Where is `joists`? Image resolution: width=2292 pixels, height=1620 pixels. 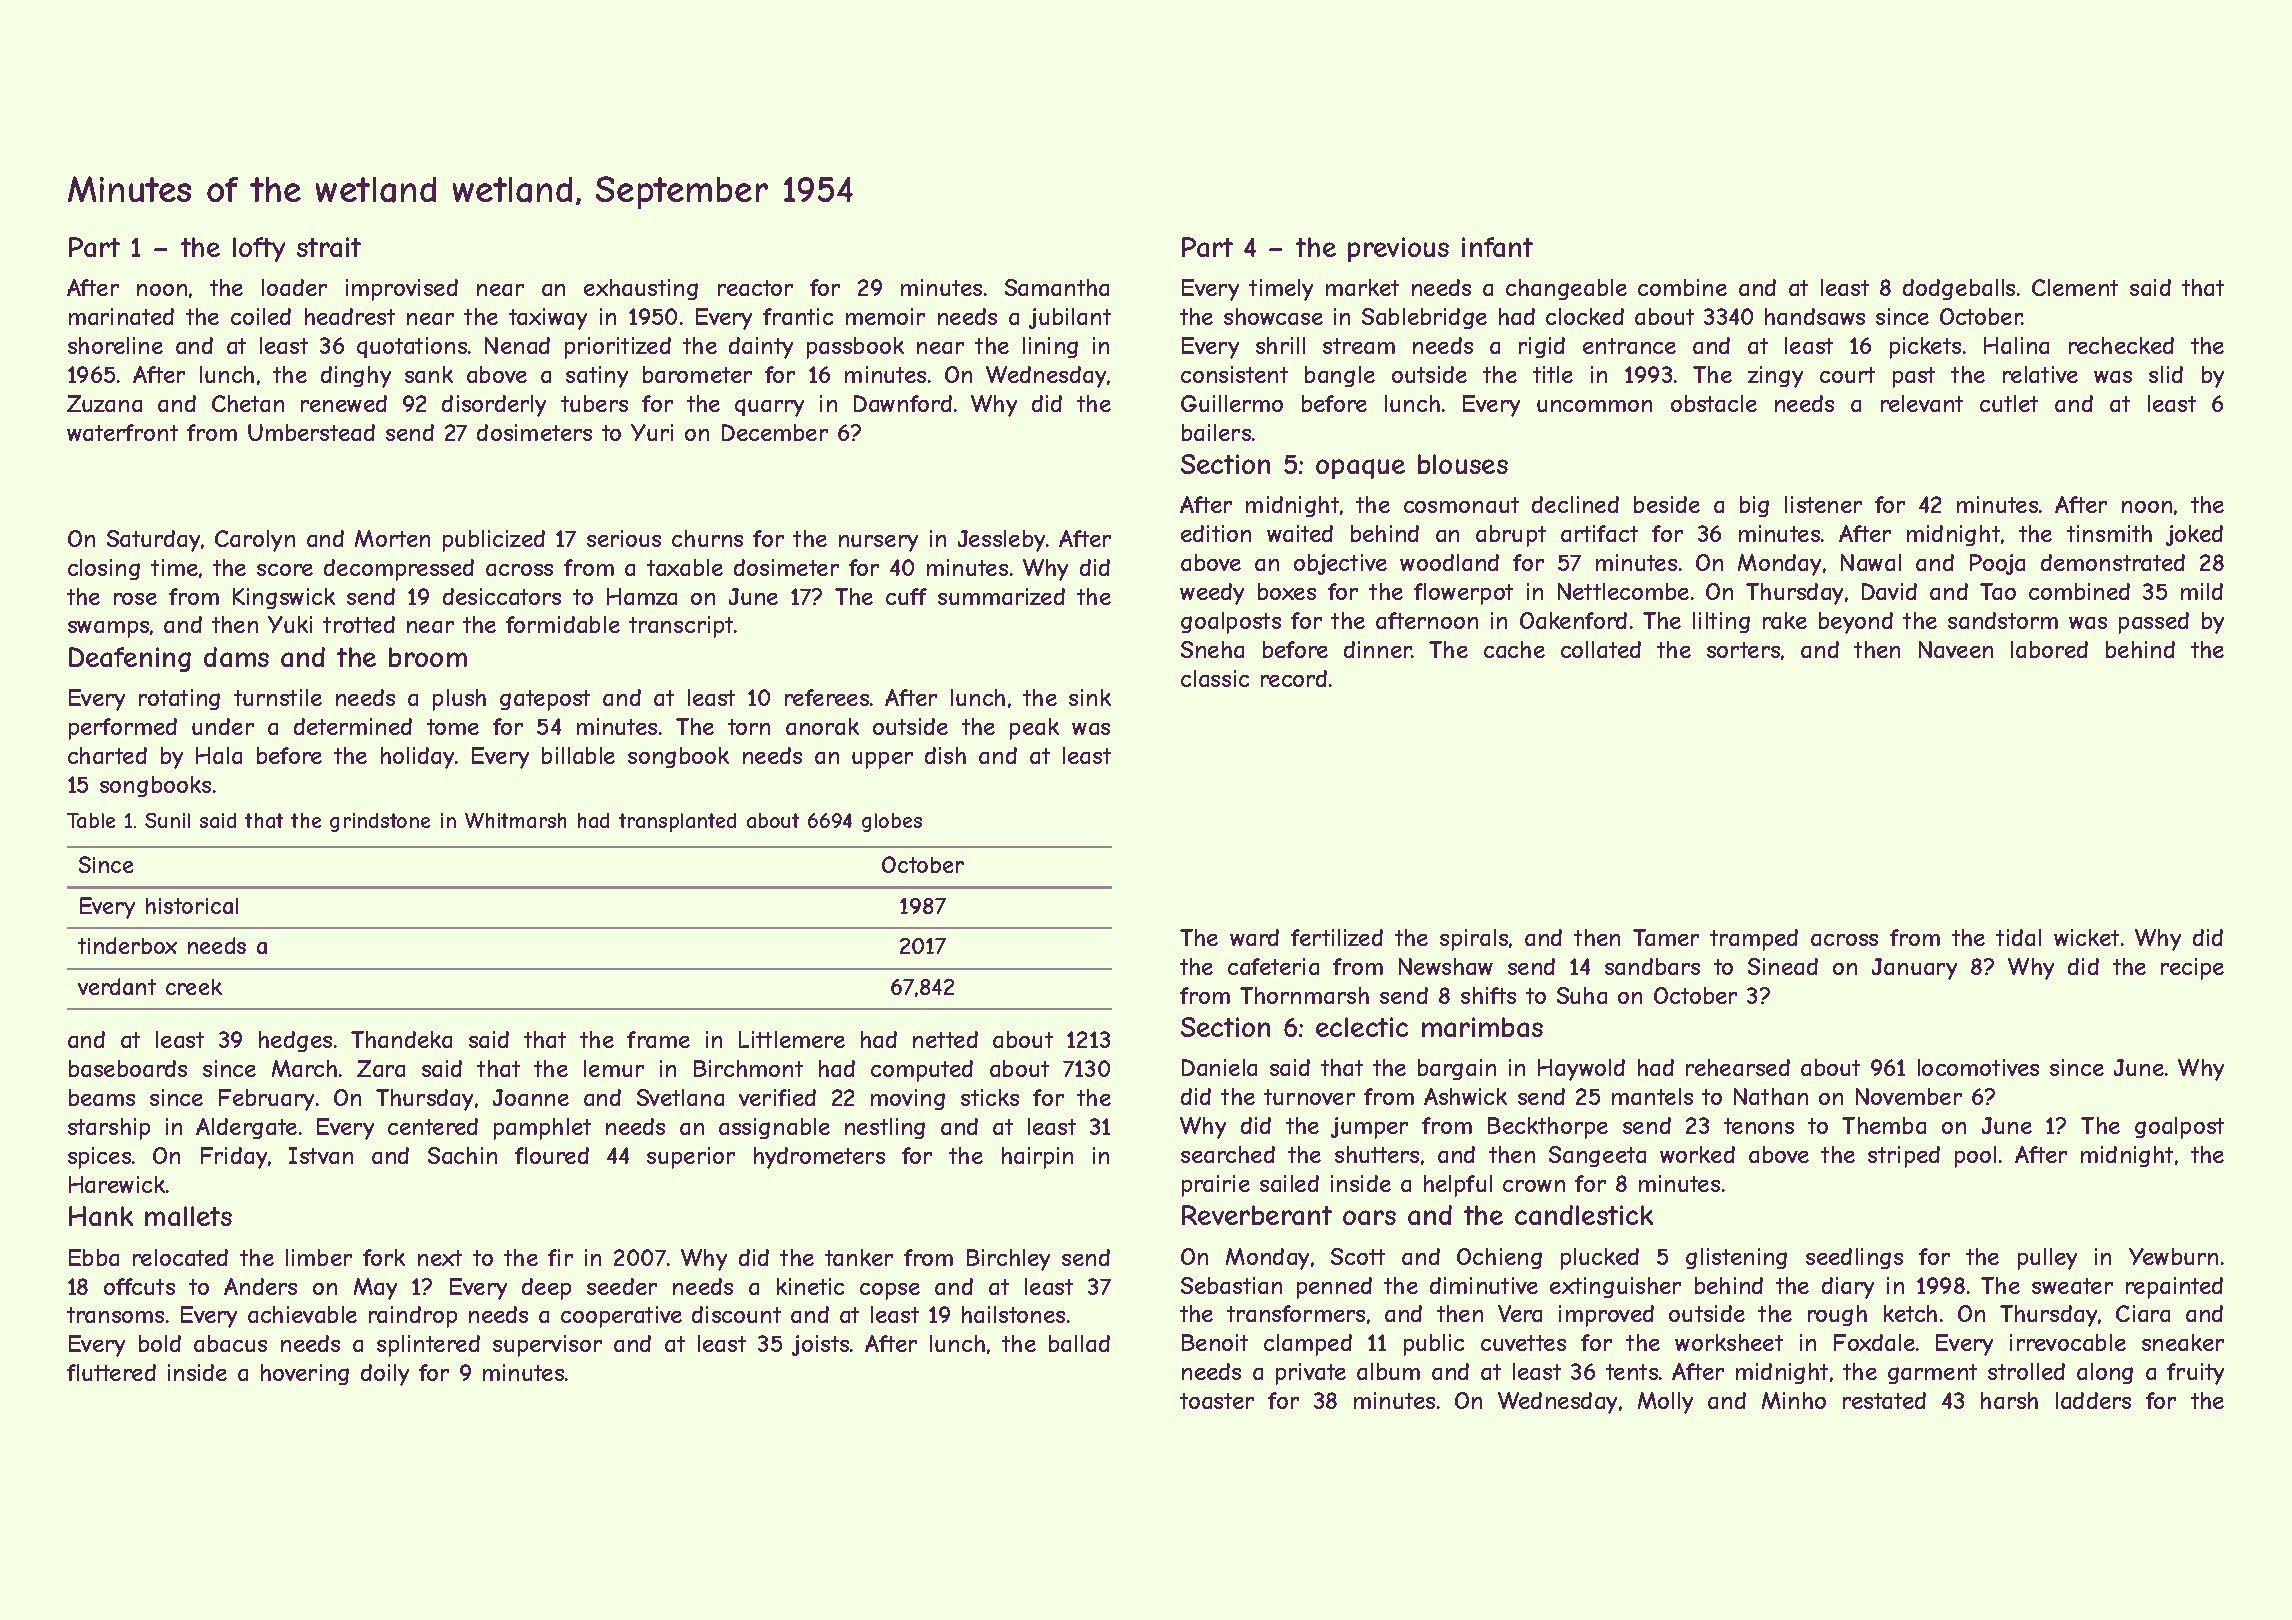
joists is located at coordinates (820, 1345).
